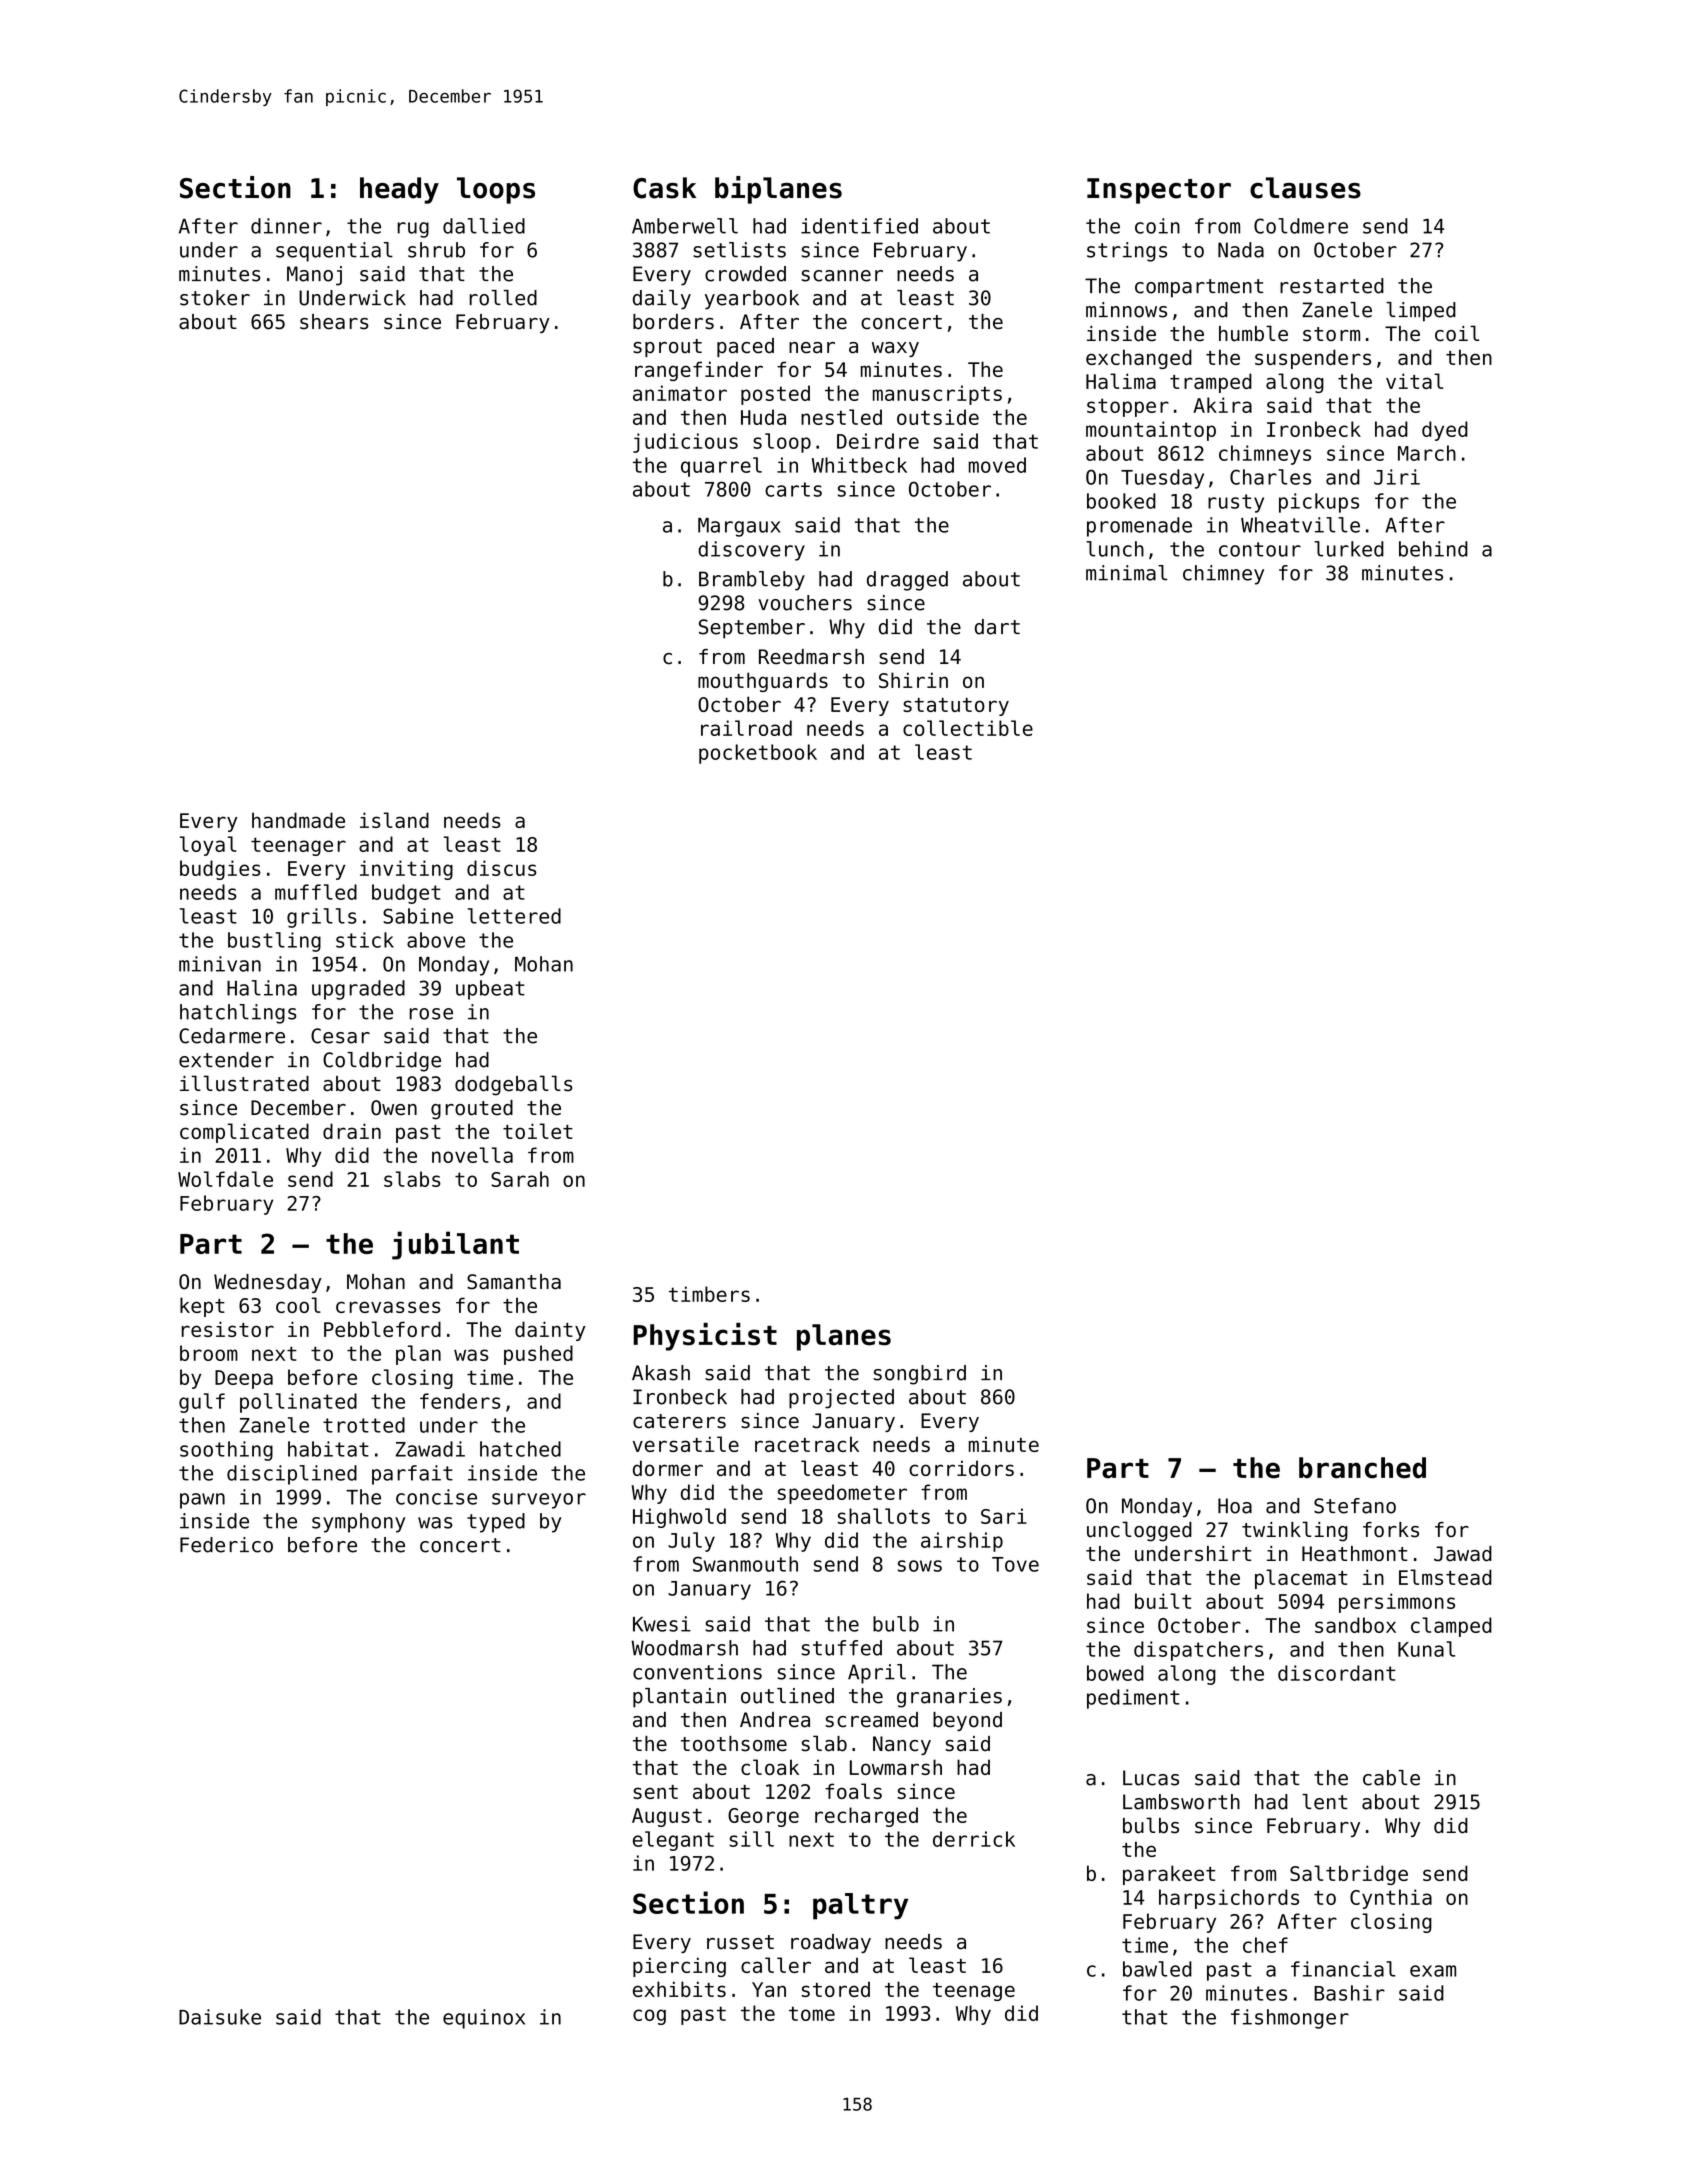 This image has height=2178, width=1683. What do you see at coordinates (1305, 188) in the image?
I see `clauses` at bounding box center [1305, 188].
